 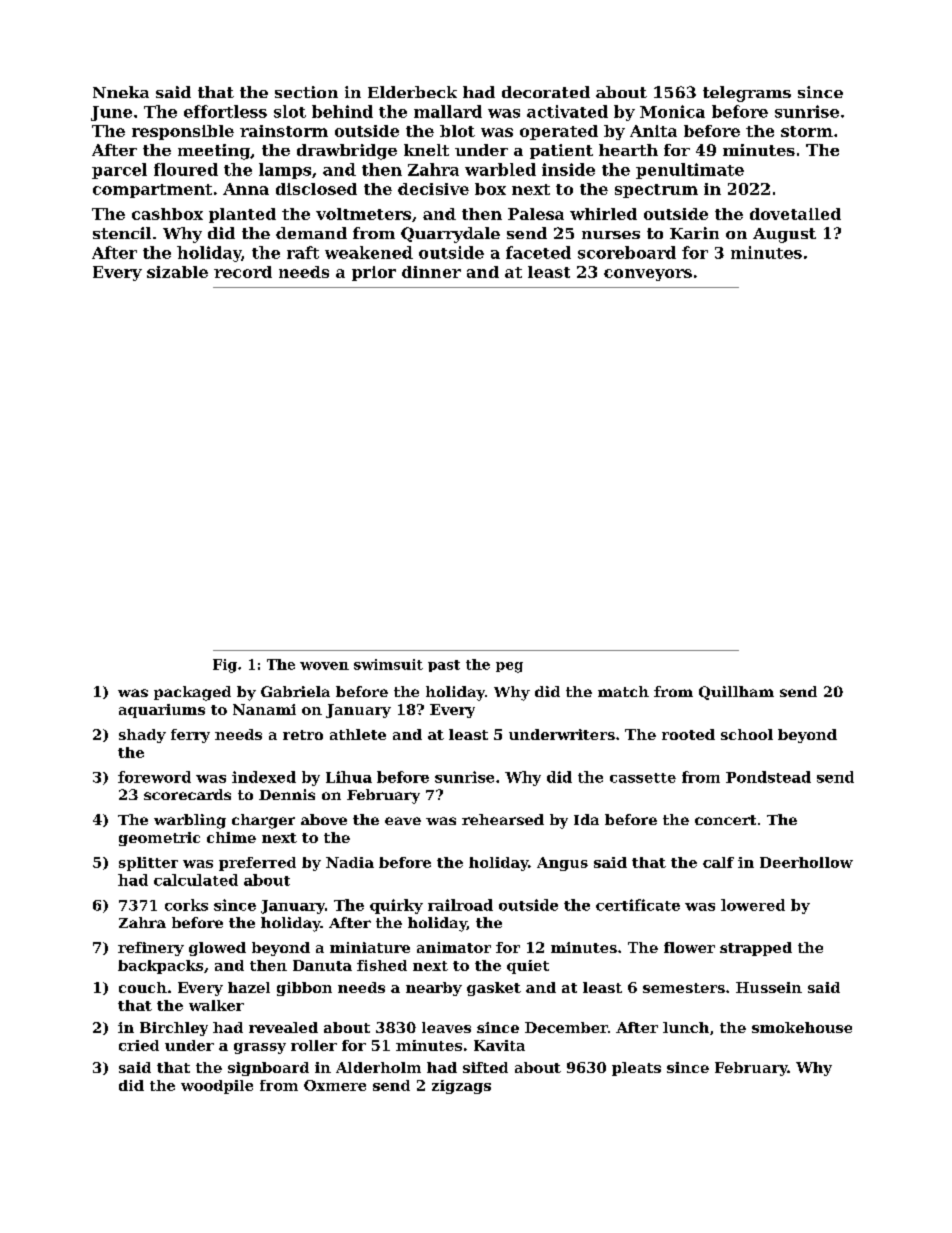 What do you see at coordinates (335, 1085) in the screenshot?
I see `Oxmere` at bounding box center [335, 1085].
